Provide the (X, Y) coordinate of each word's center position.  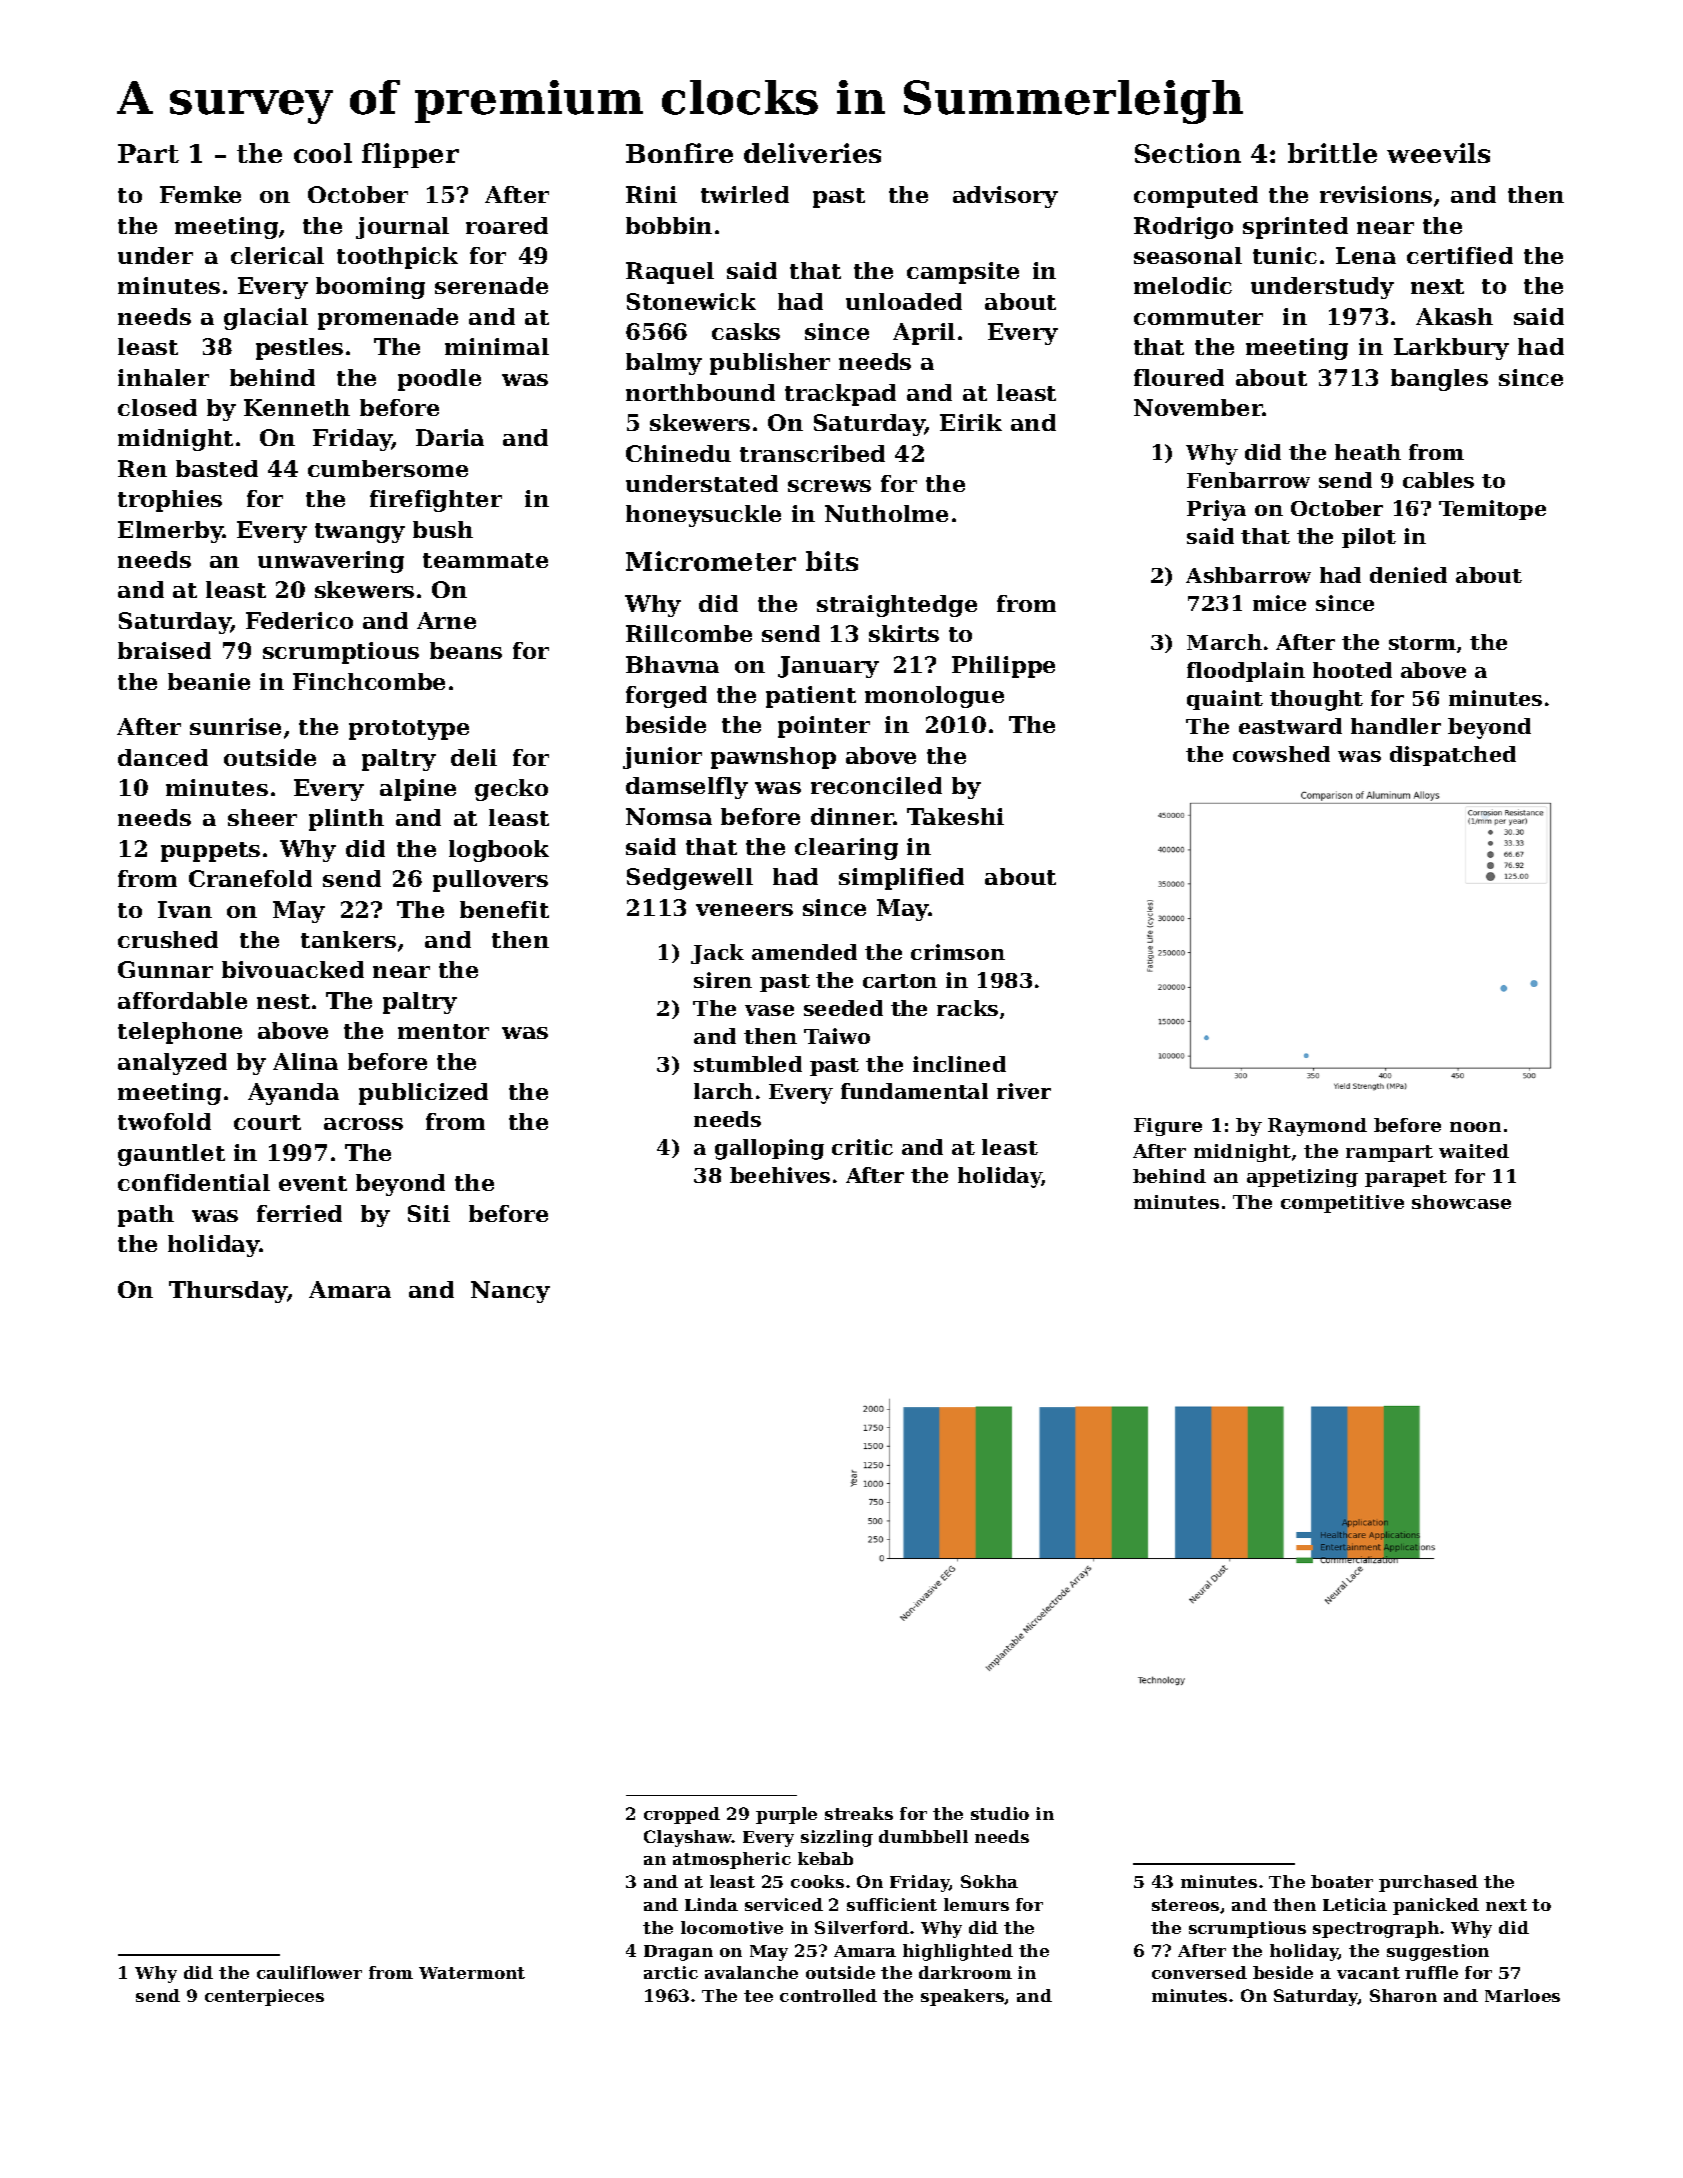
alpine (418, 790)
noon (1475, 1127)
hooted (1352, 670)
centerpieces (264, 1997)
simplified (901, 879)
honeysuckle (703, 516)
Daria (450, 437)
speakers (963, 1997)
